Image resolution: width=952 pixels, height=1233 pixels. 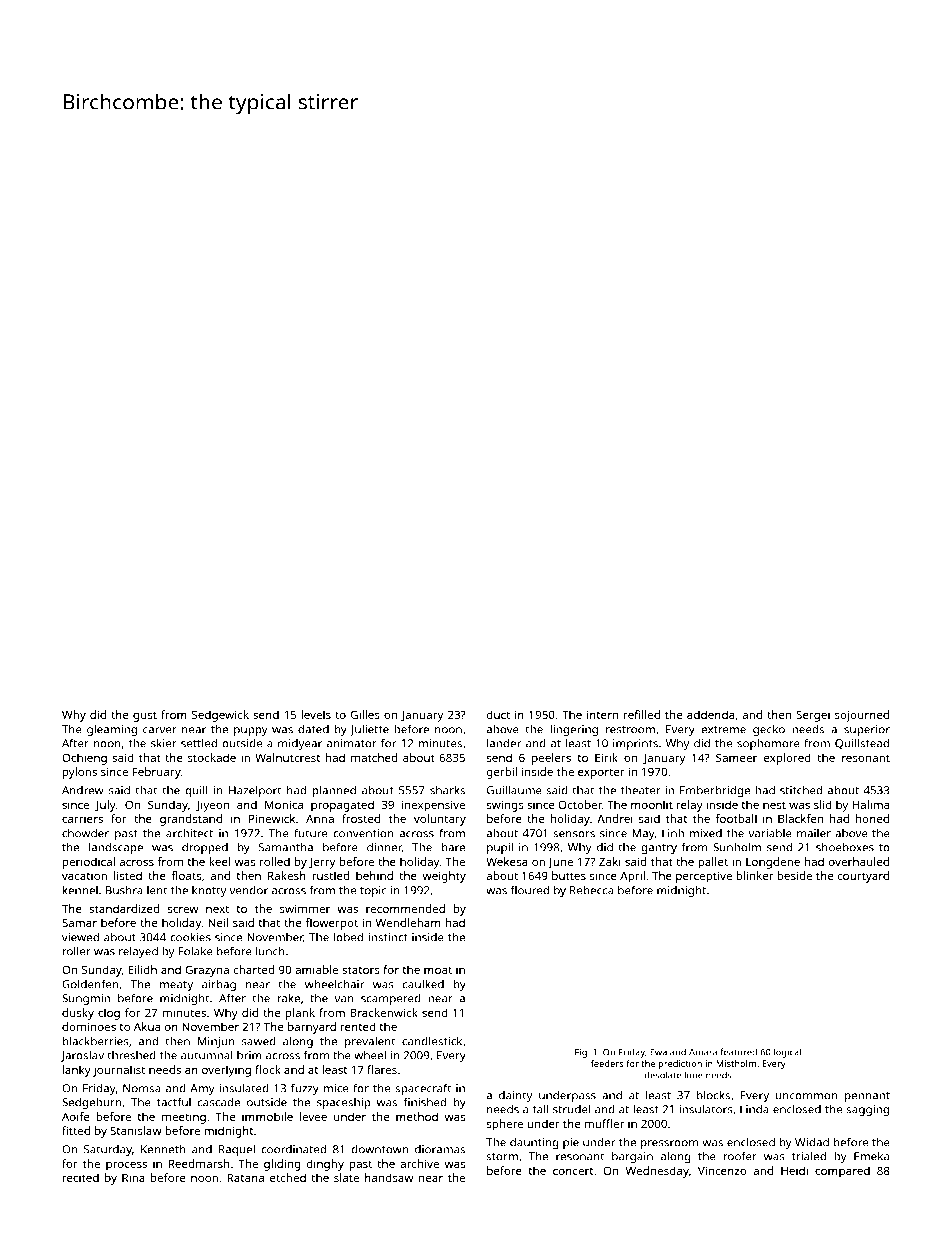 I want to click on pylons, so click(x=80, y=773).
